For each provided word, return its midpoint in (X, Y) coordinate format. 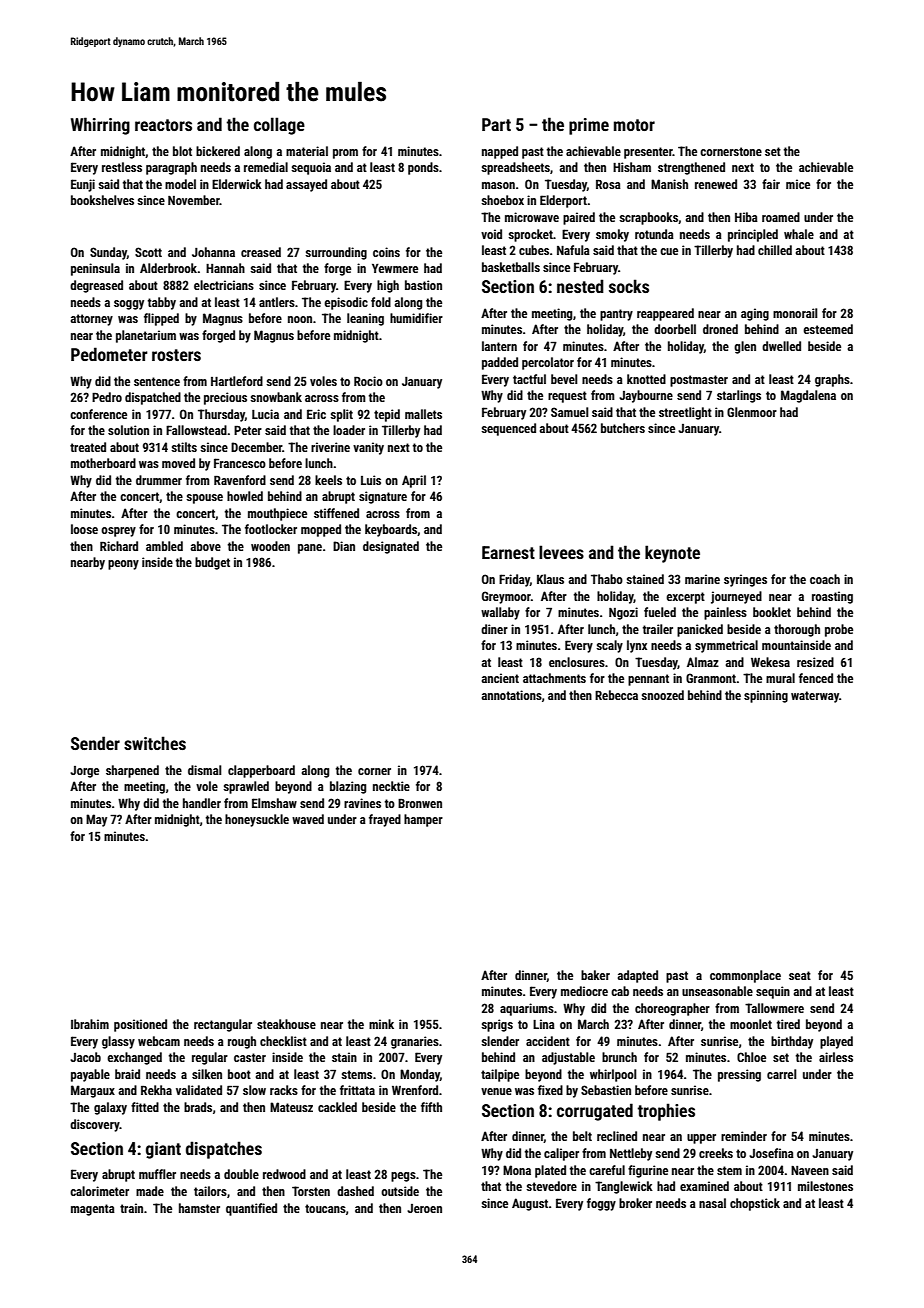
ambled (164, 546)
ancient (500, 678)
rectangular (223, 1025)
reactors (163, 125)
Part (496, 124)
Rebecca (616, 695)
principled (753, 235)
